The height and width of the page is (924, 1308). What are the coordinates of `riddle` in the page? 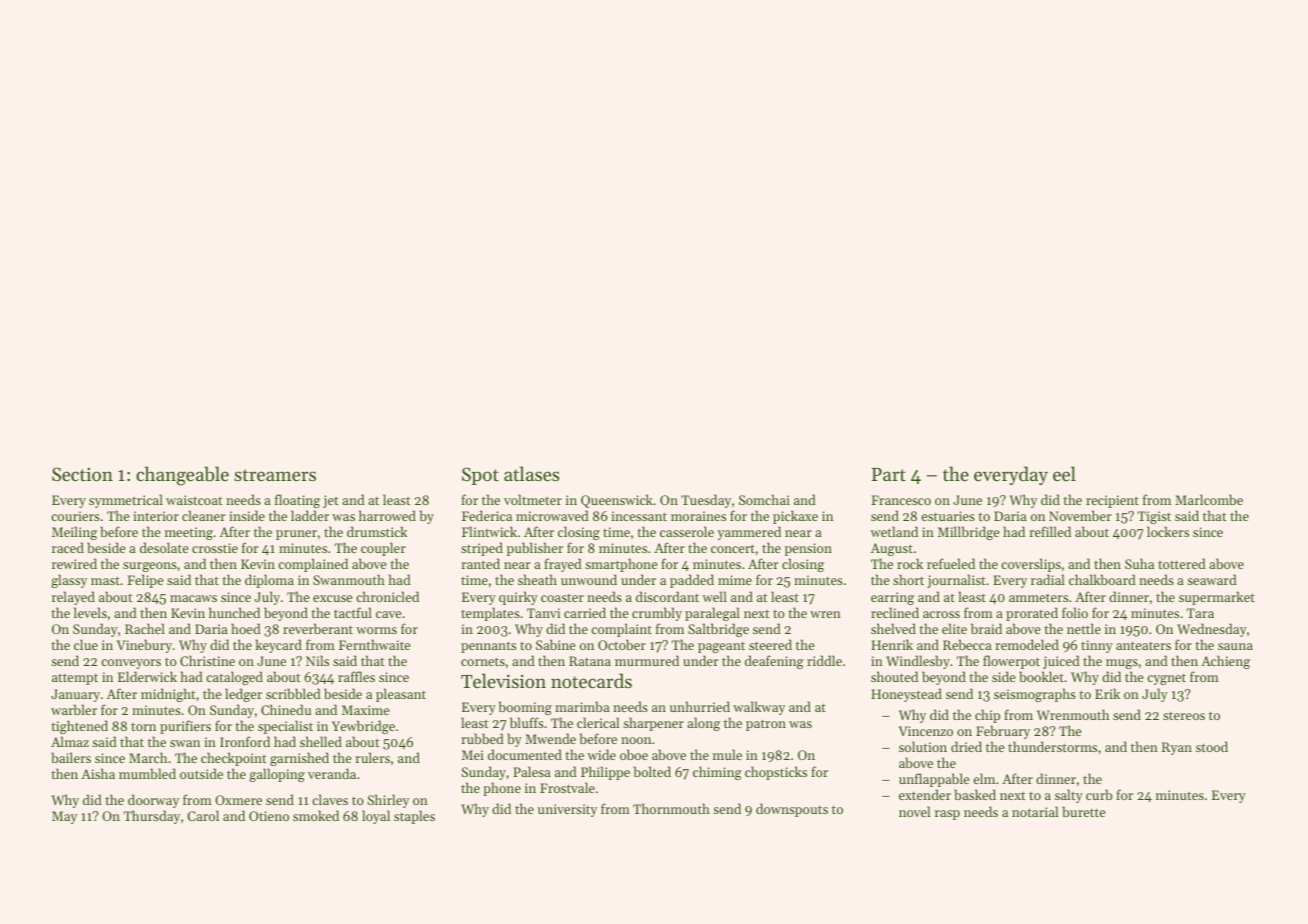 It's located at (824, 660).
